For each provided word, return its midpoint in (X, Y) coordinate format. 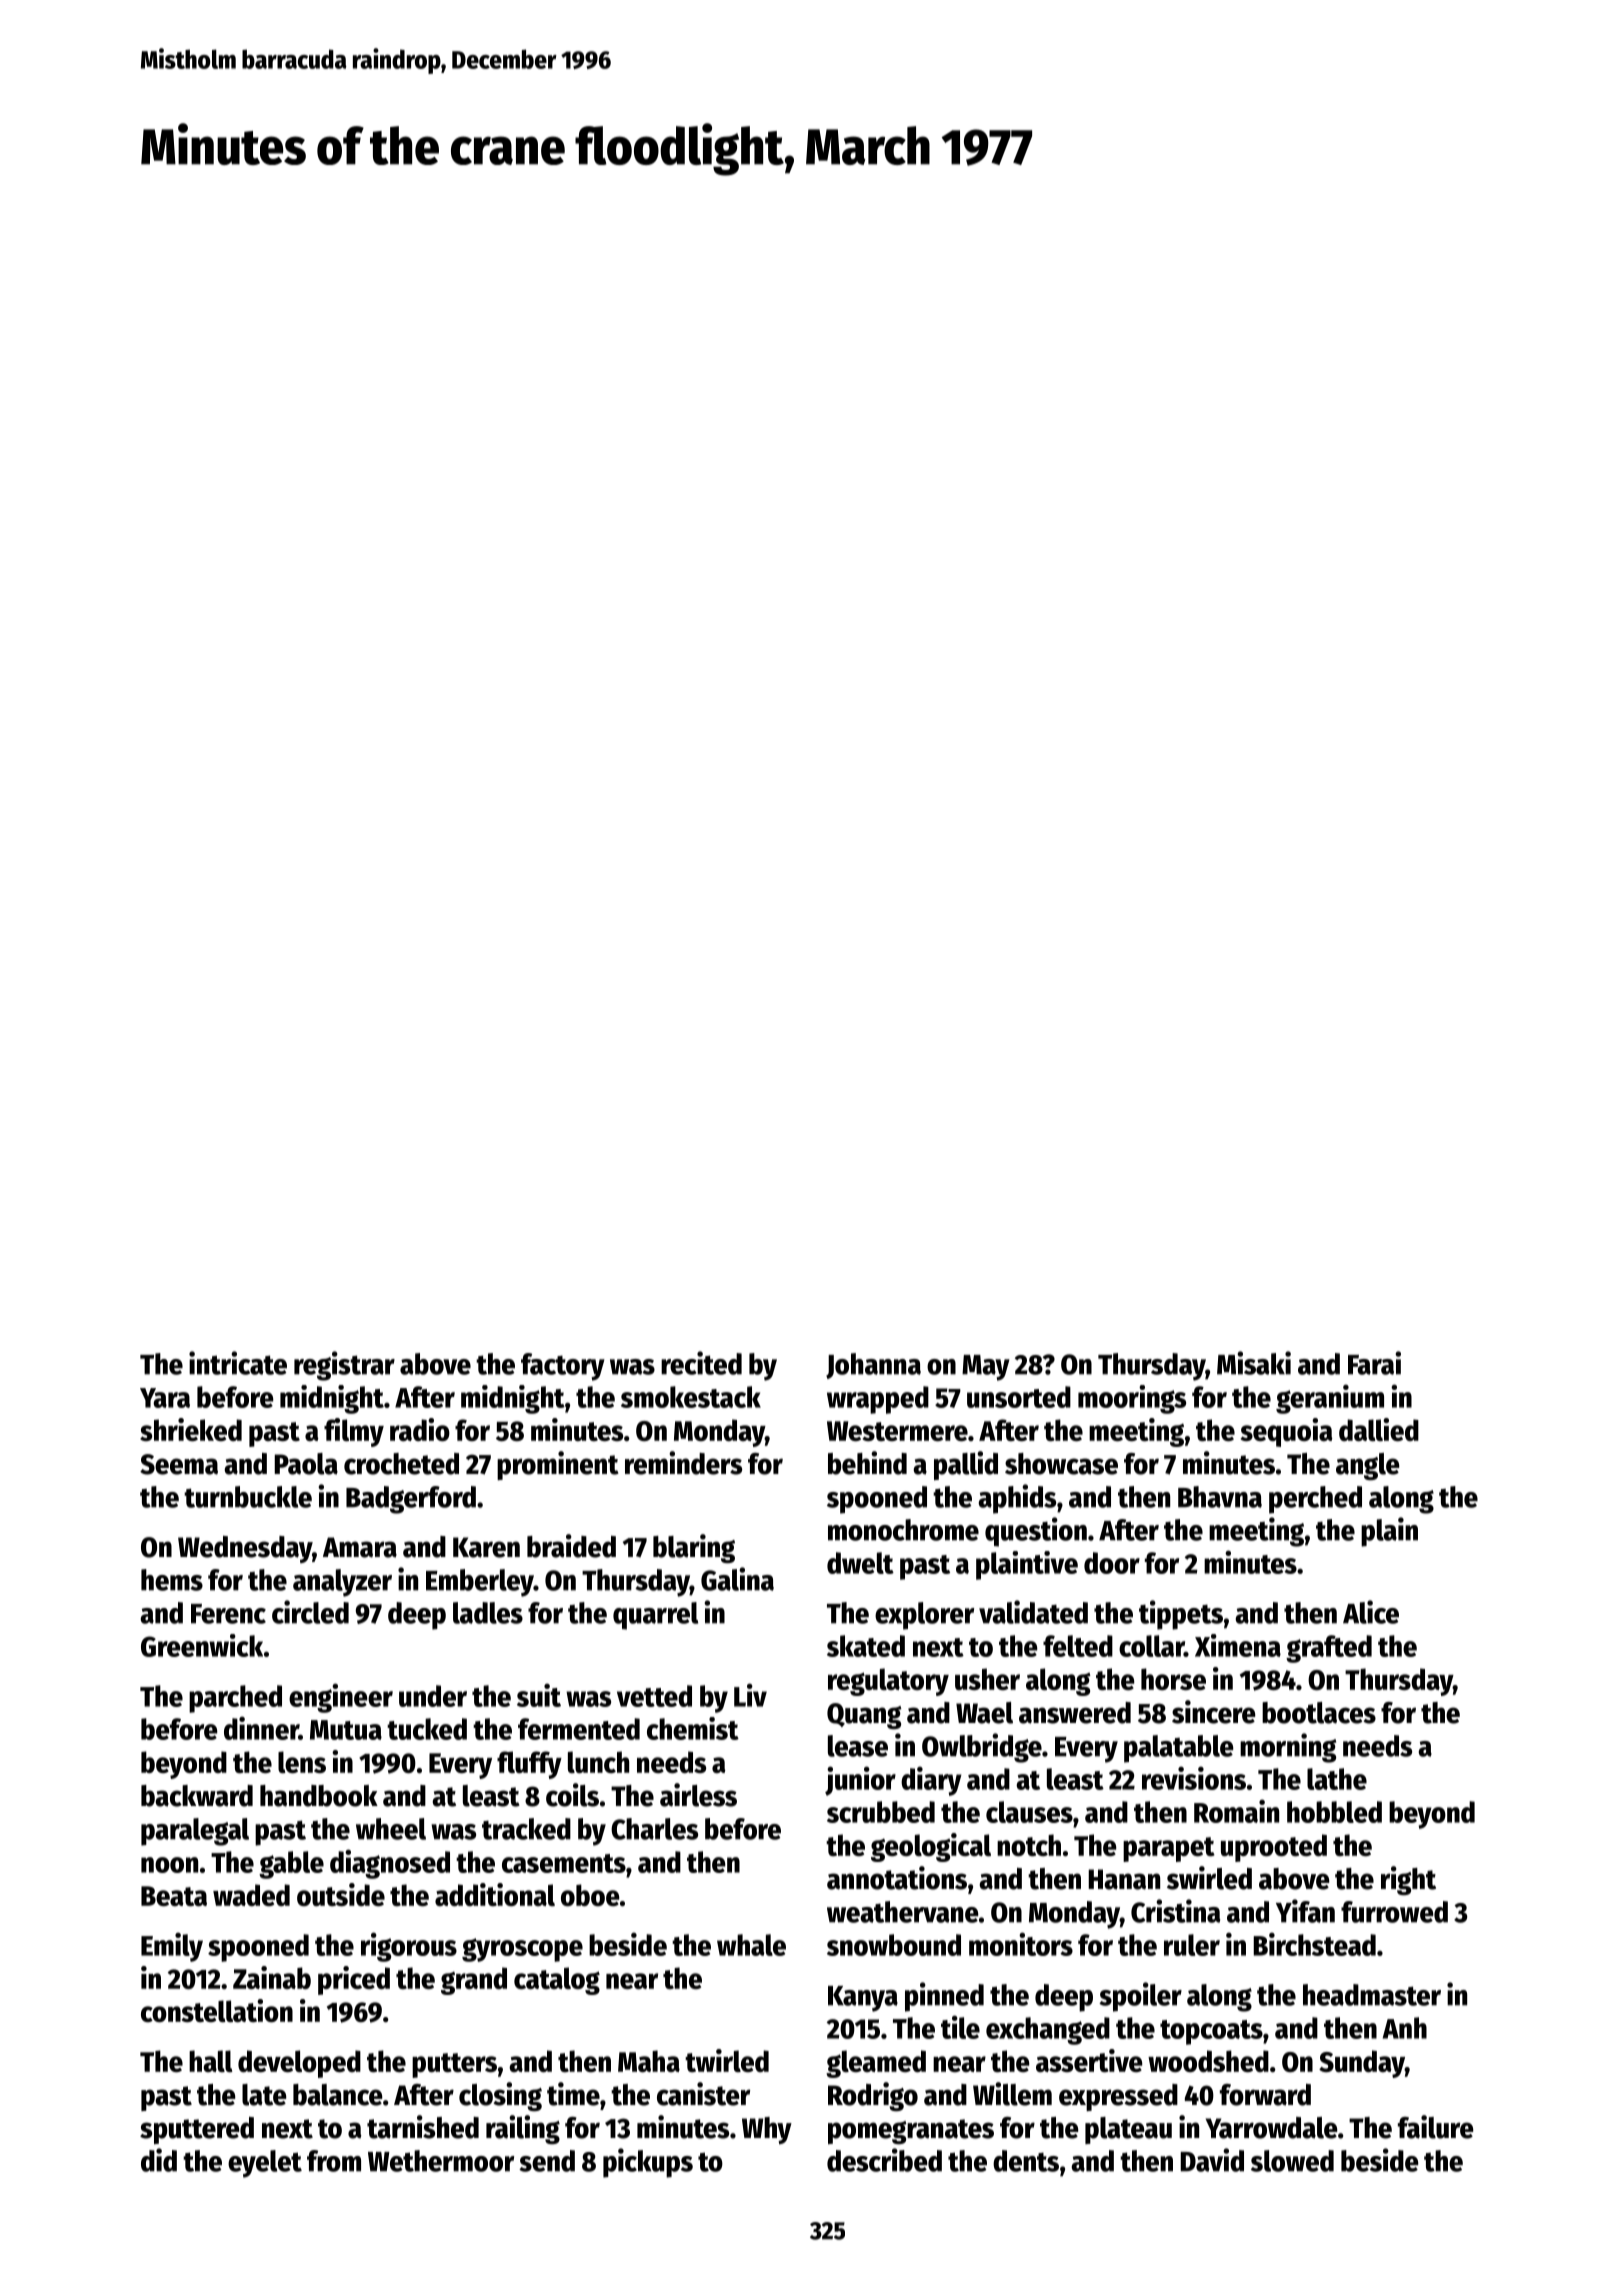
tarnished (423, 2127)
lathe (1337, 1779)
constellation (217, 2010)
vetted (654, 1696)
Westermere (897, 1431)
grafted (1329, 1649)
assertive (1089, 2060)
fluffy (529, 1765)
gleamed (876, 2064)
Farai (1374, 1363)
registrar (344, 1366)
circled (310, 1612)
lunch (598, 1762)
